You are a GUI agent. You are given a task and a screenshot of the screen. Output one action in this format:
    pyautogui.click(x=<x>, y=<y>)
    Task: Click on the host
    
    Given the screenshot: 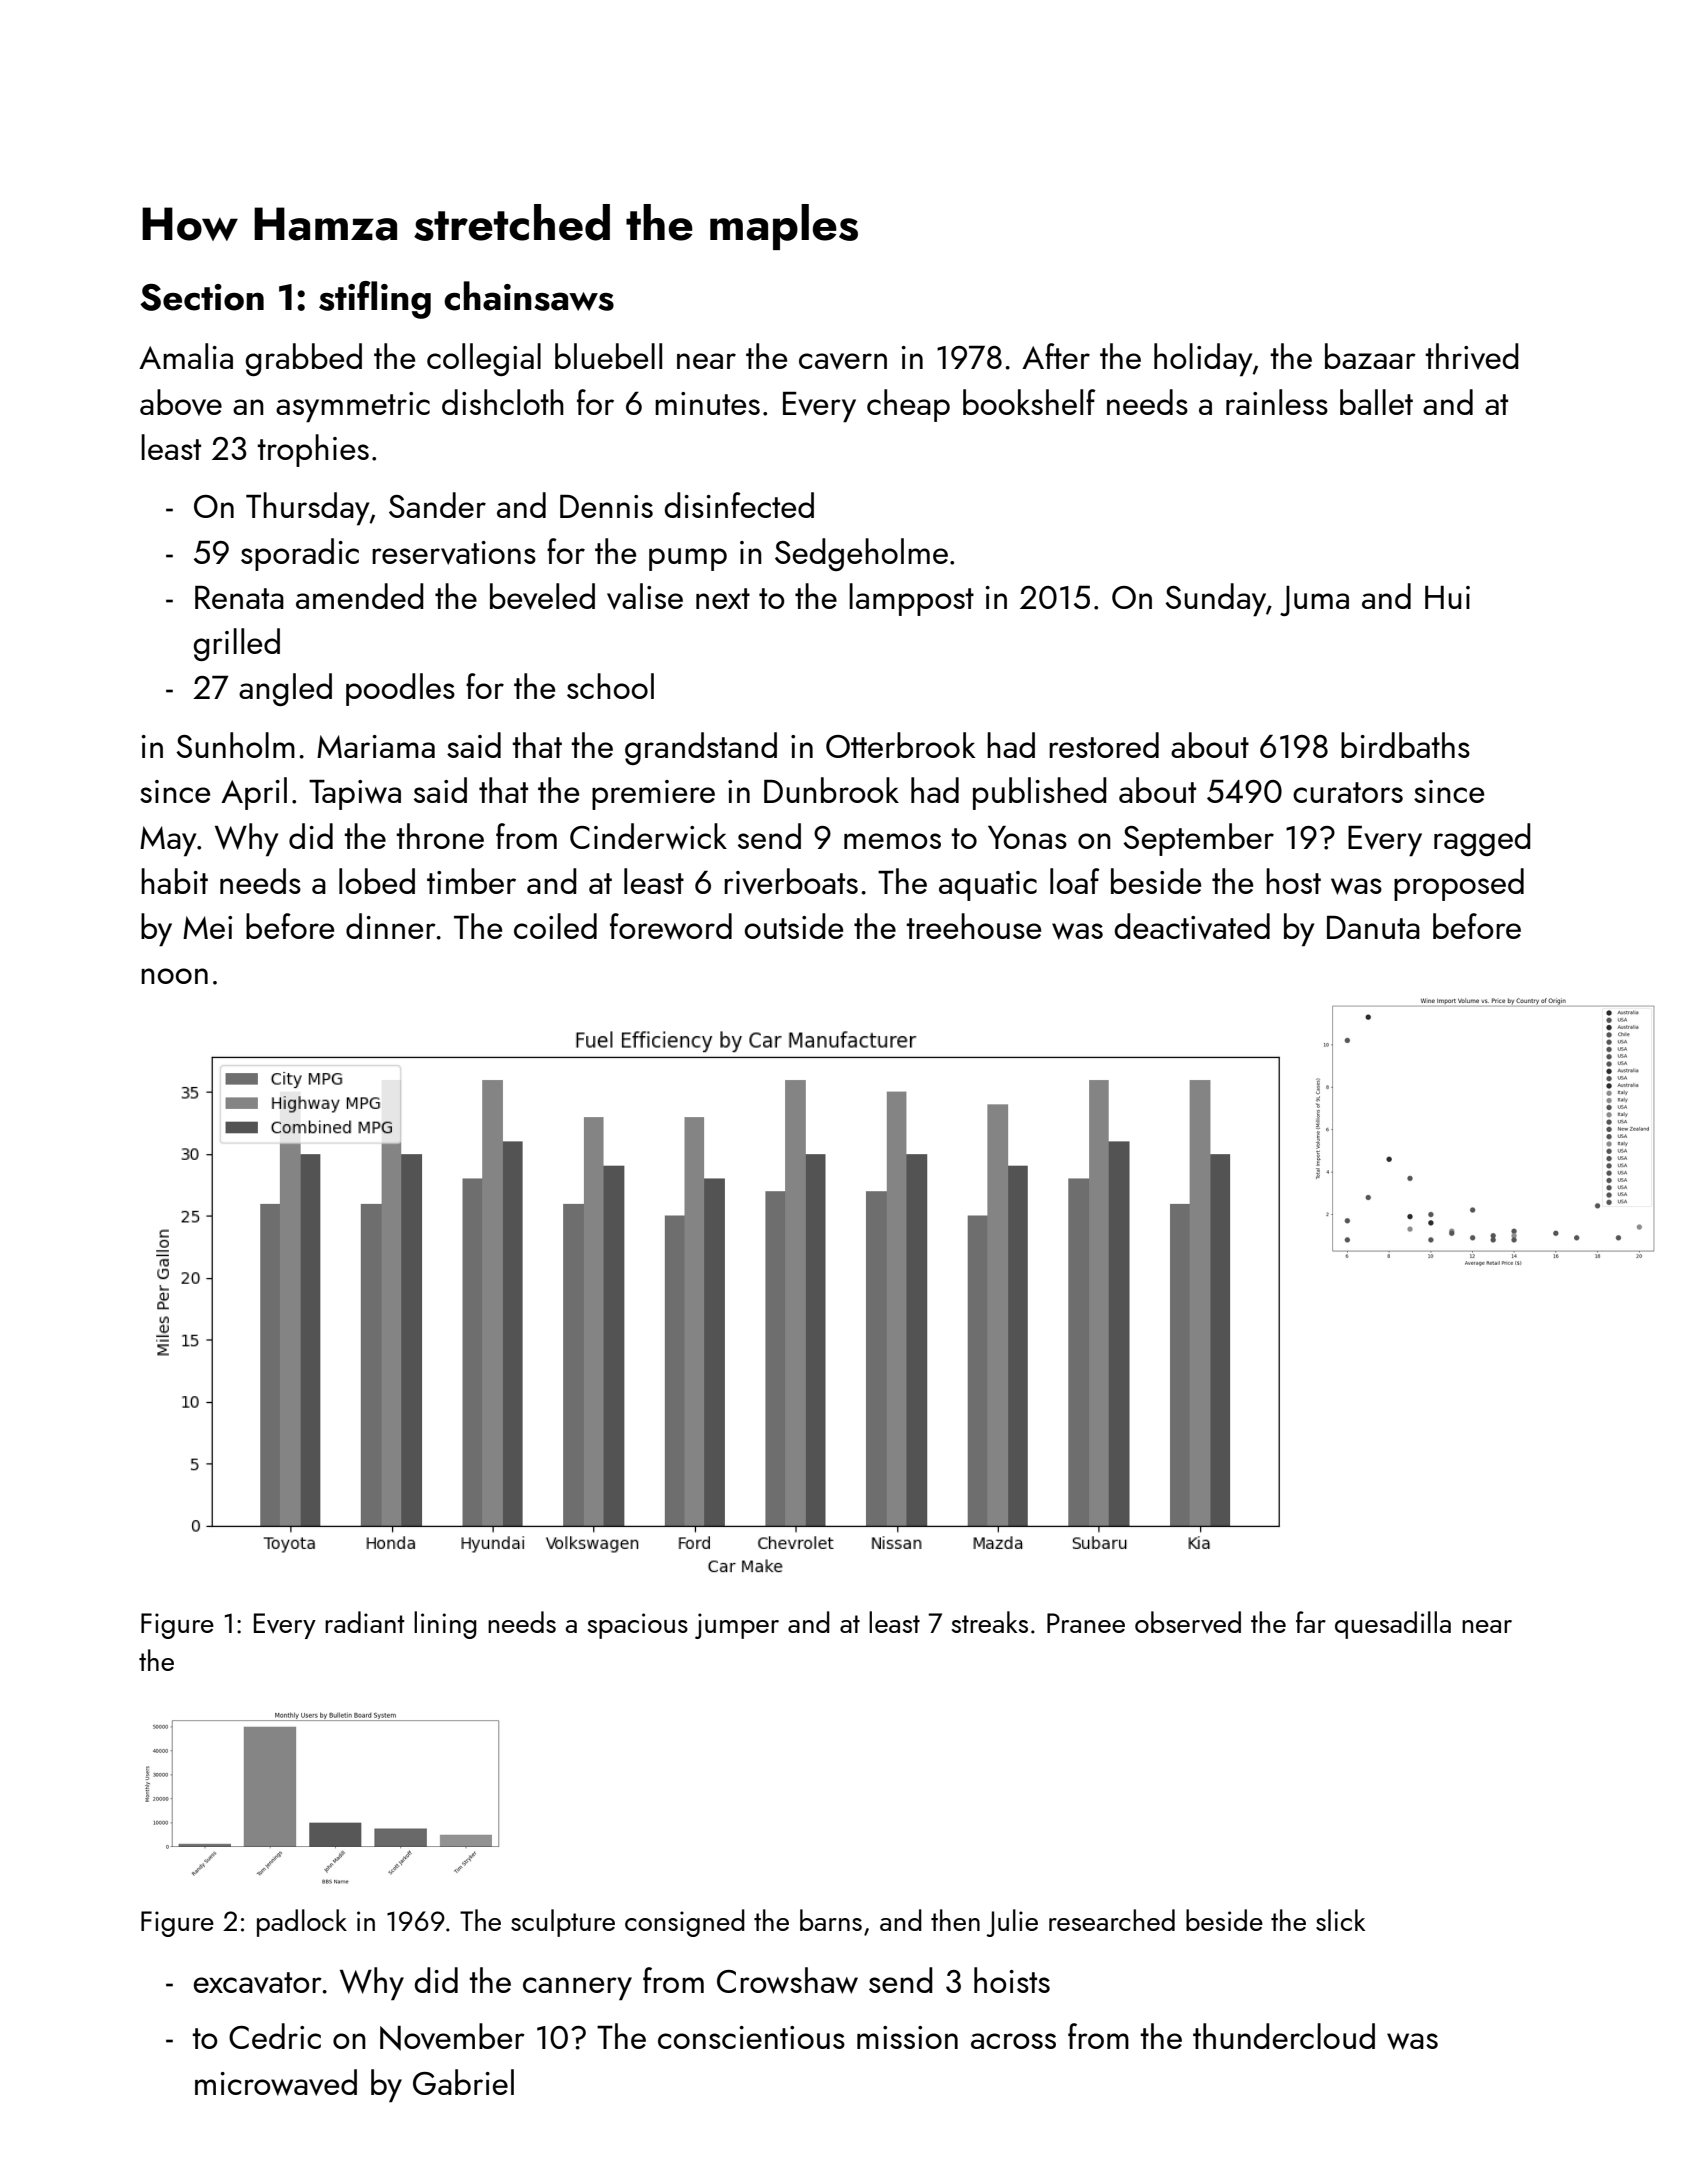 What is the action you would take?
    pyautogui.click(x=1293, y=881)
